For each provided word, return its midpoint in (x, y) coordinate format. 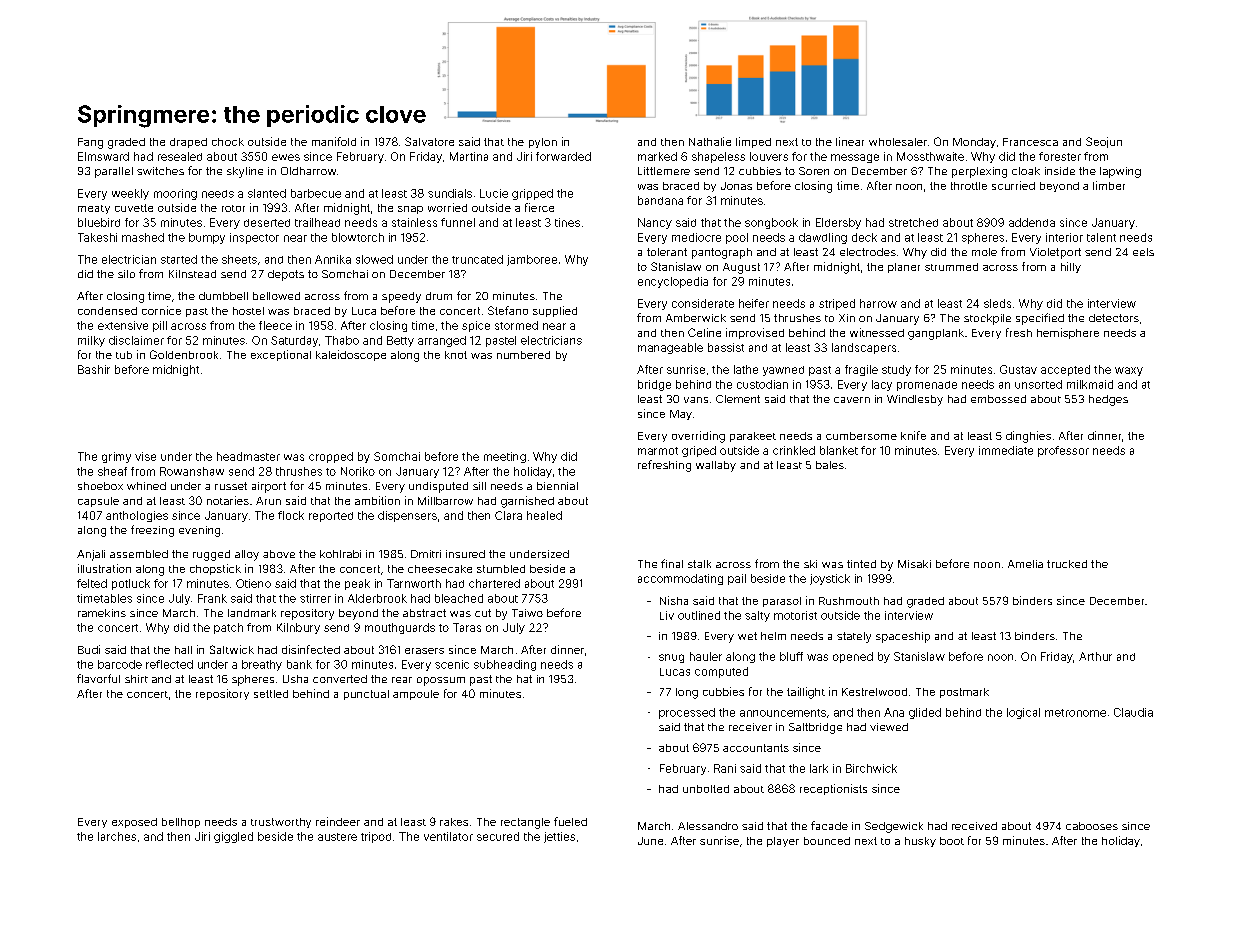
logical (1023, 713)
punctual (366, 695)
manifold (334, 141)
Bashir (94, 369)
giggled (233, 837)
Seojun (1104, 142)
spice (476, 326)
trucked (1067, 564)
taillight (806, 693)
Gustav (1018, 369)
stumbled (501, 569)
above (279, 554)
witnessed (877, 332)
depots (286, 275)
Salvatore (429, 141)
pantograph (722, 253)
